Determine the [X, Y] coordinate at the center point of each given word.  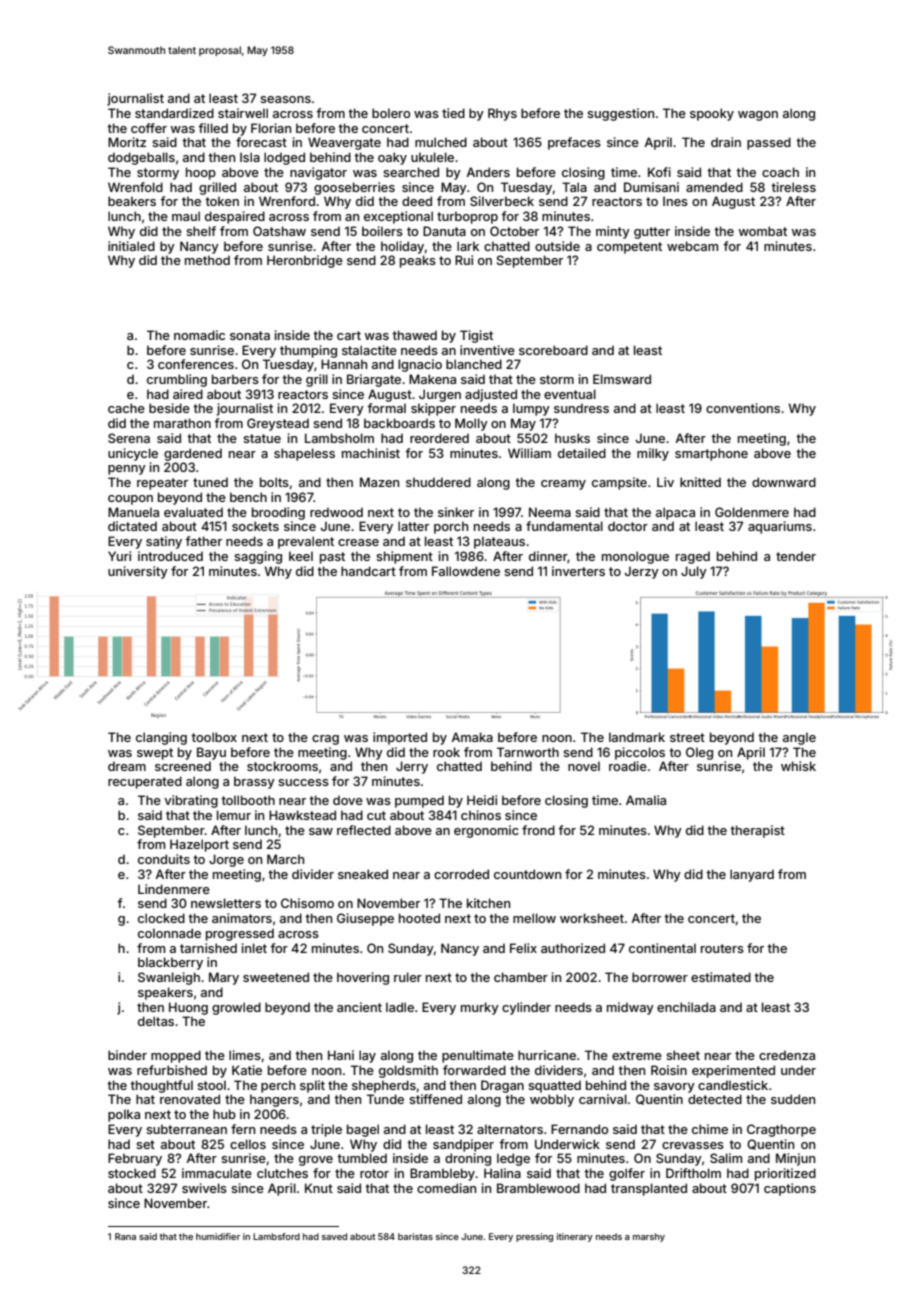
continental [662, 948]
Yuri [119, 556]
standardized [174, 113]
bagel [363, 1130]
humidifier [218, 1236]
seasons [285, 99]
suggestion [620, 114]
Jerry [412, 767]
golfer [627, 1174]
